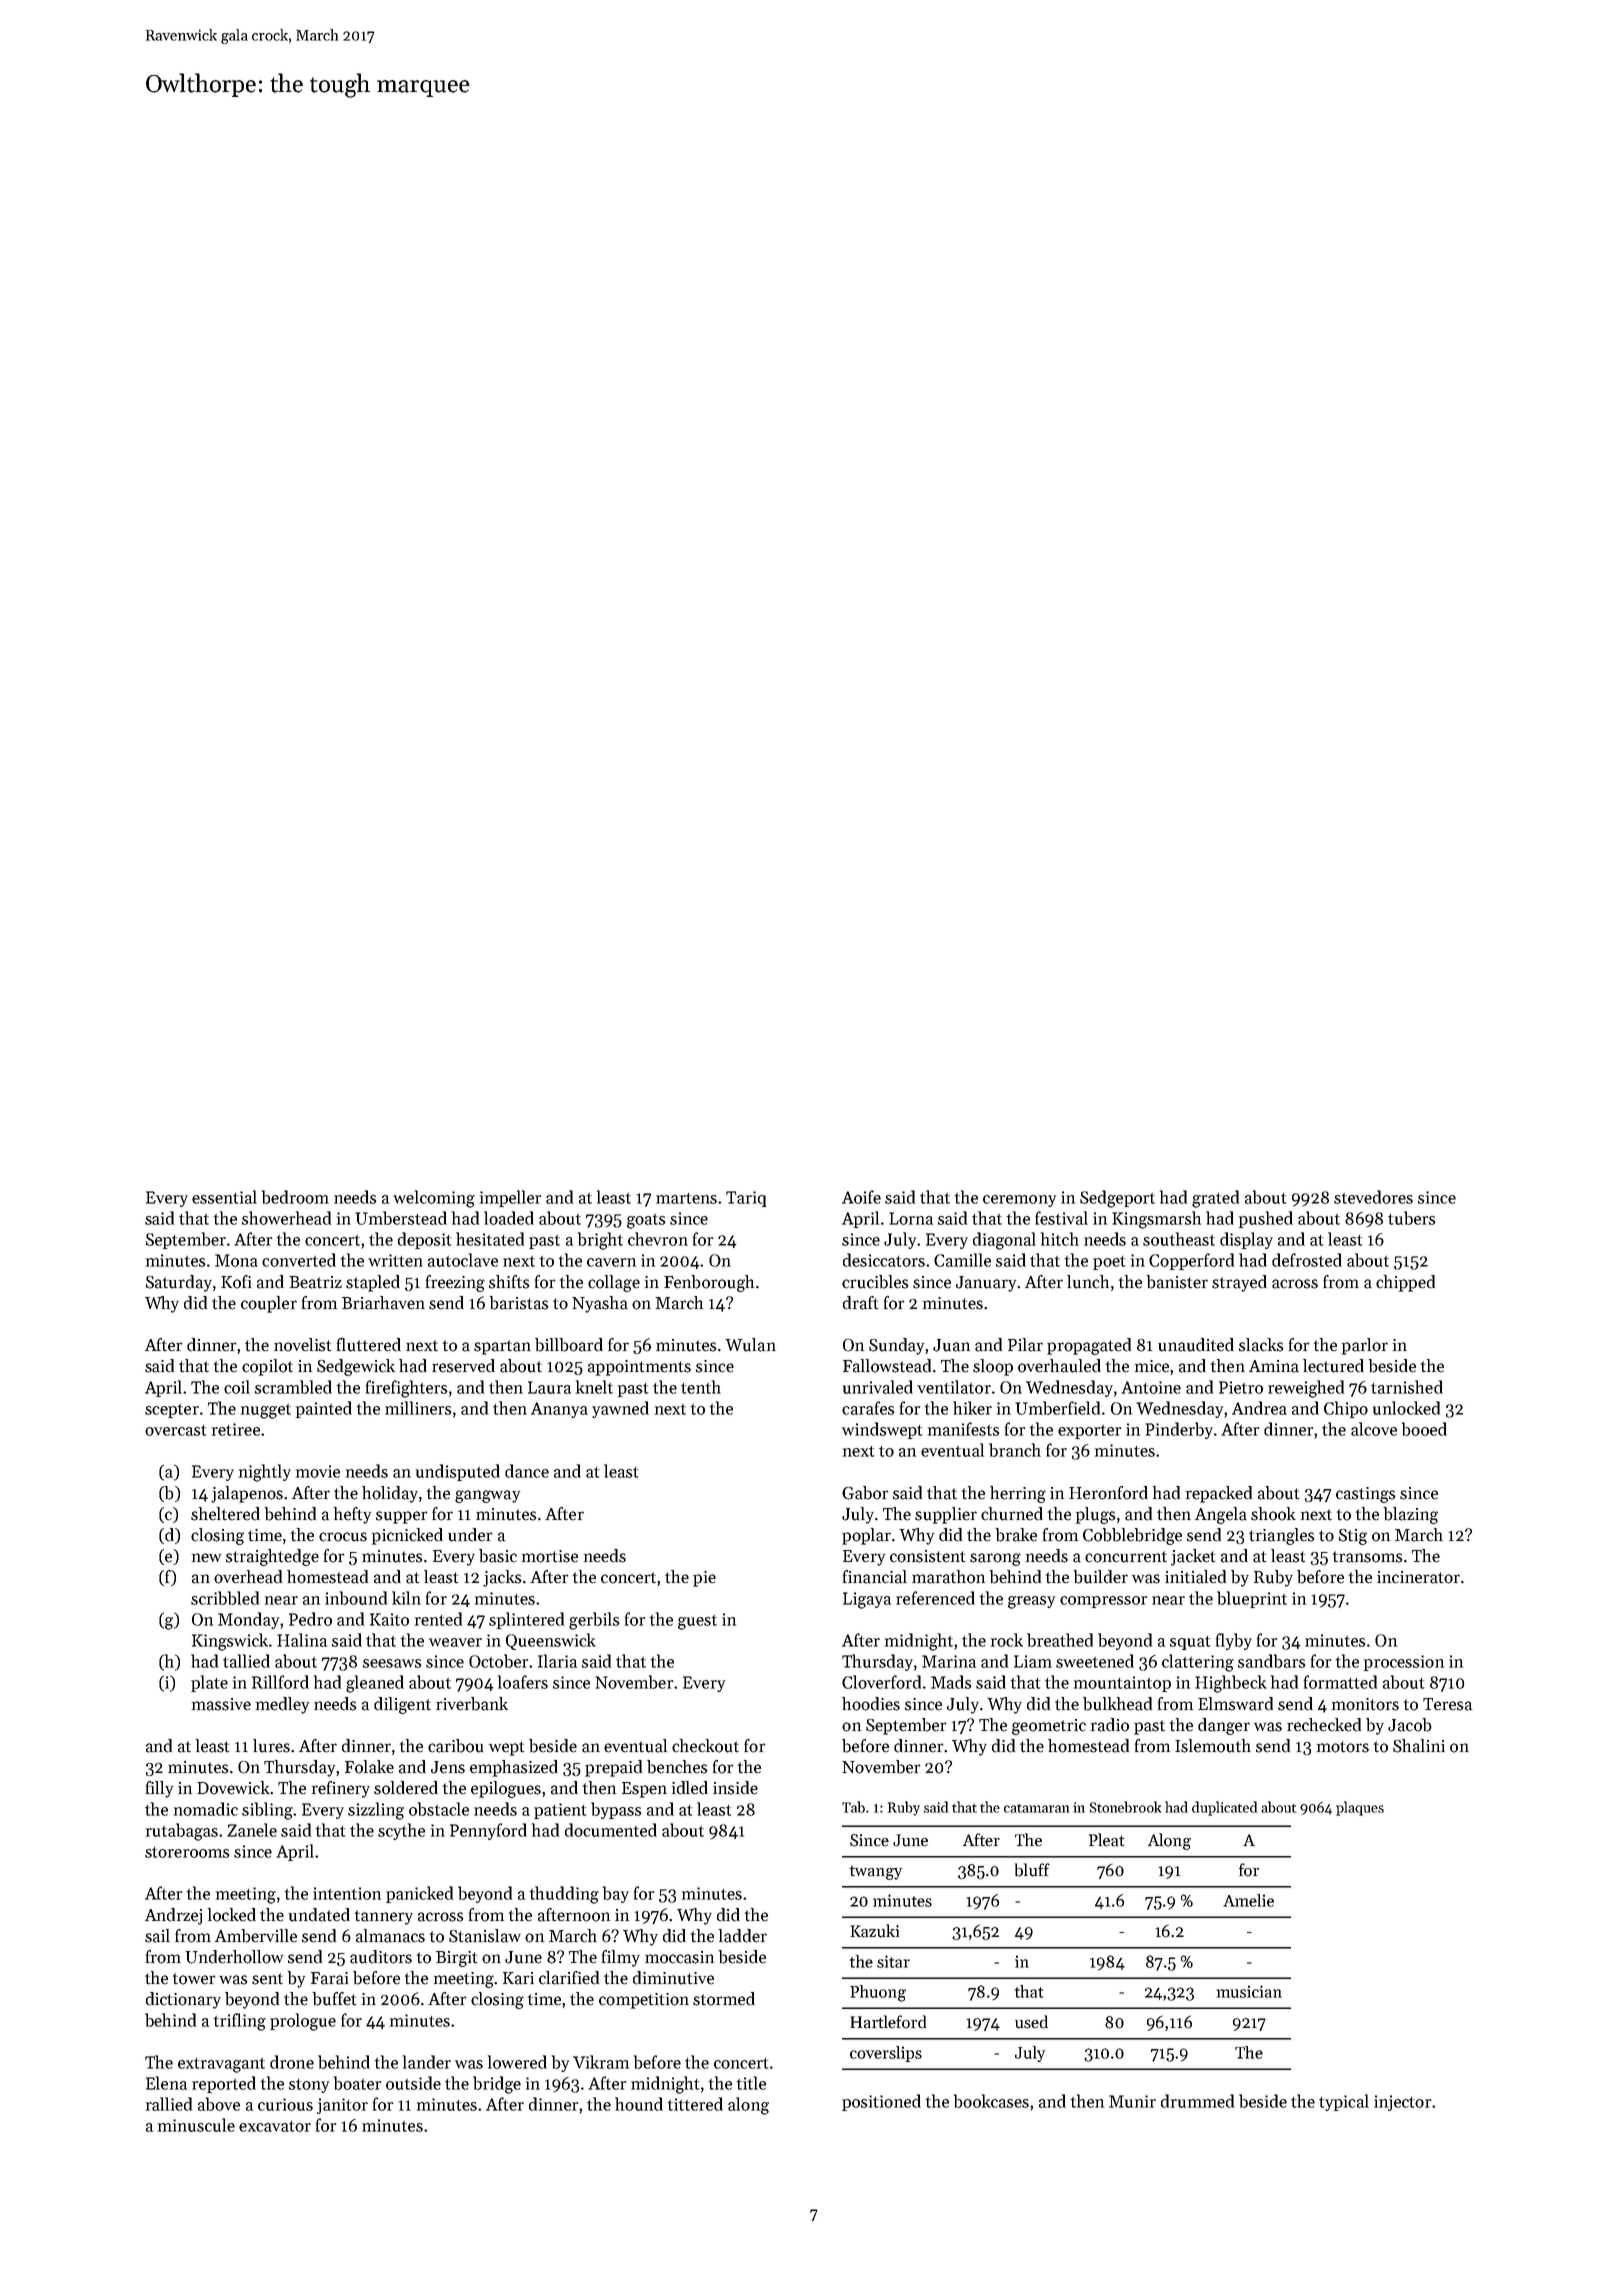 The height and width of the document is (2292, 1620). Describe the element at coordinates (1373, 1197) in the document. I see `stevedores` at that location.
